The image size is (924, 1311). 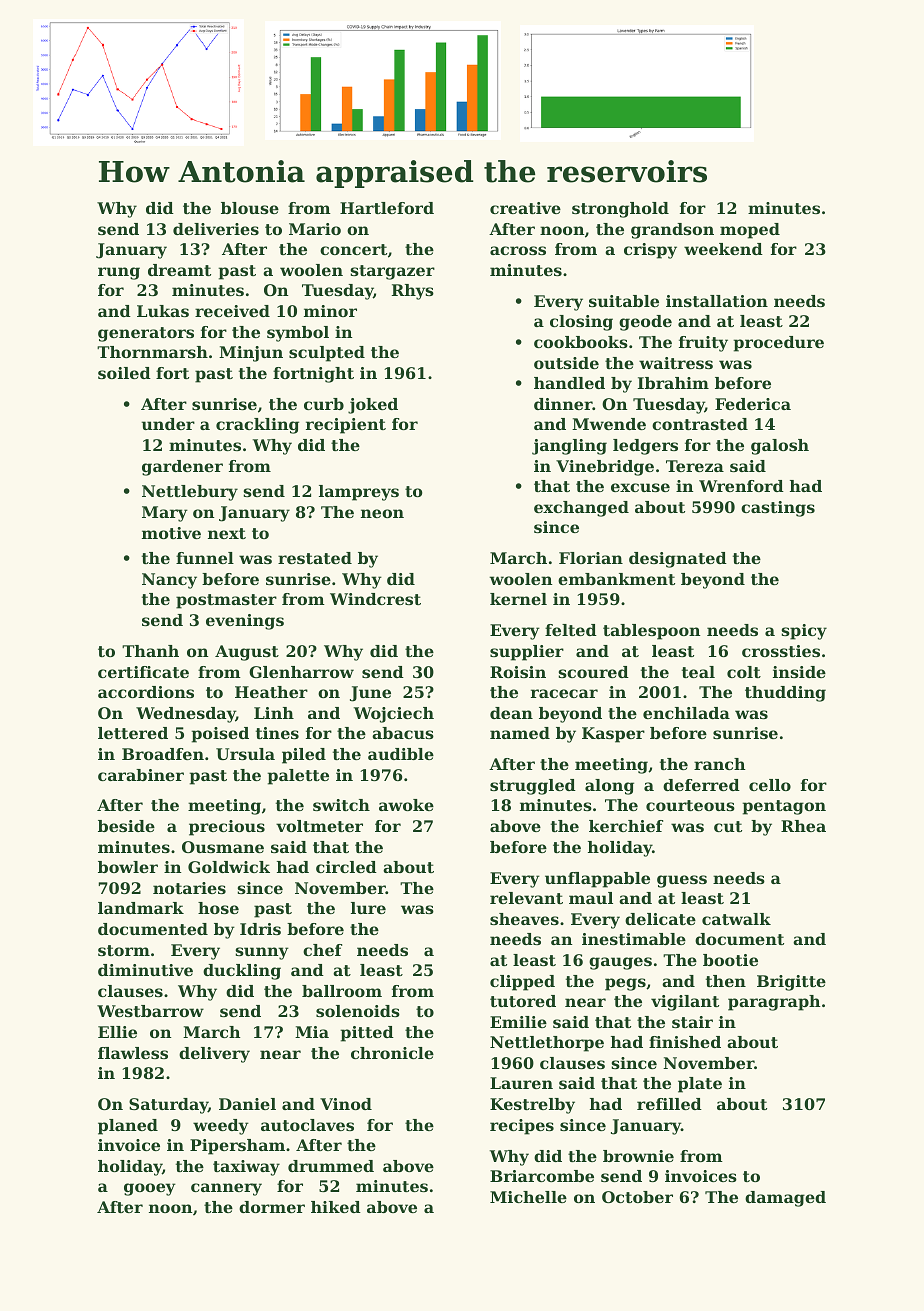 I want to click on galosh, so click(x=780, y=447).
